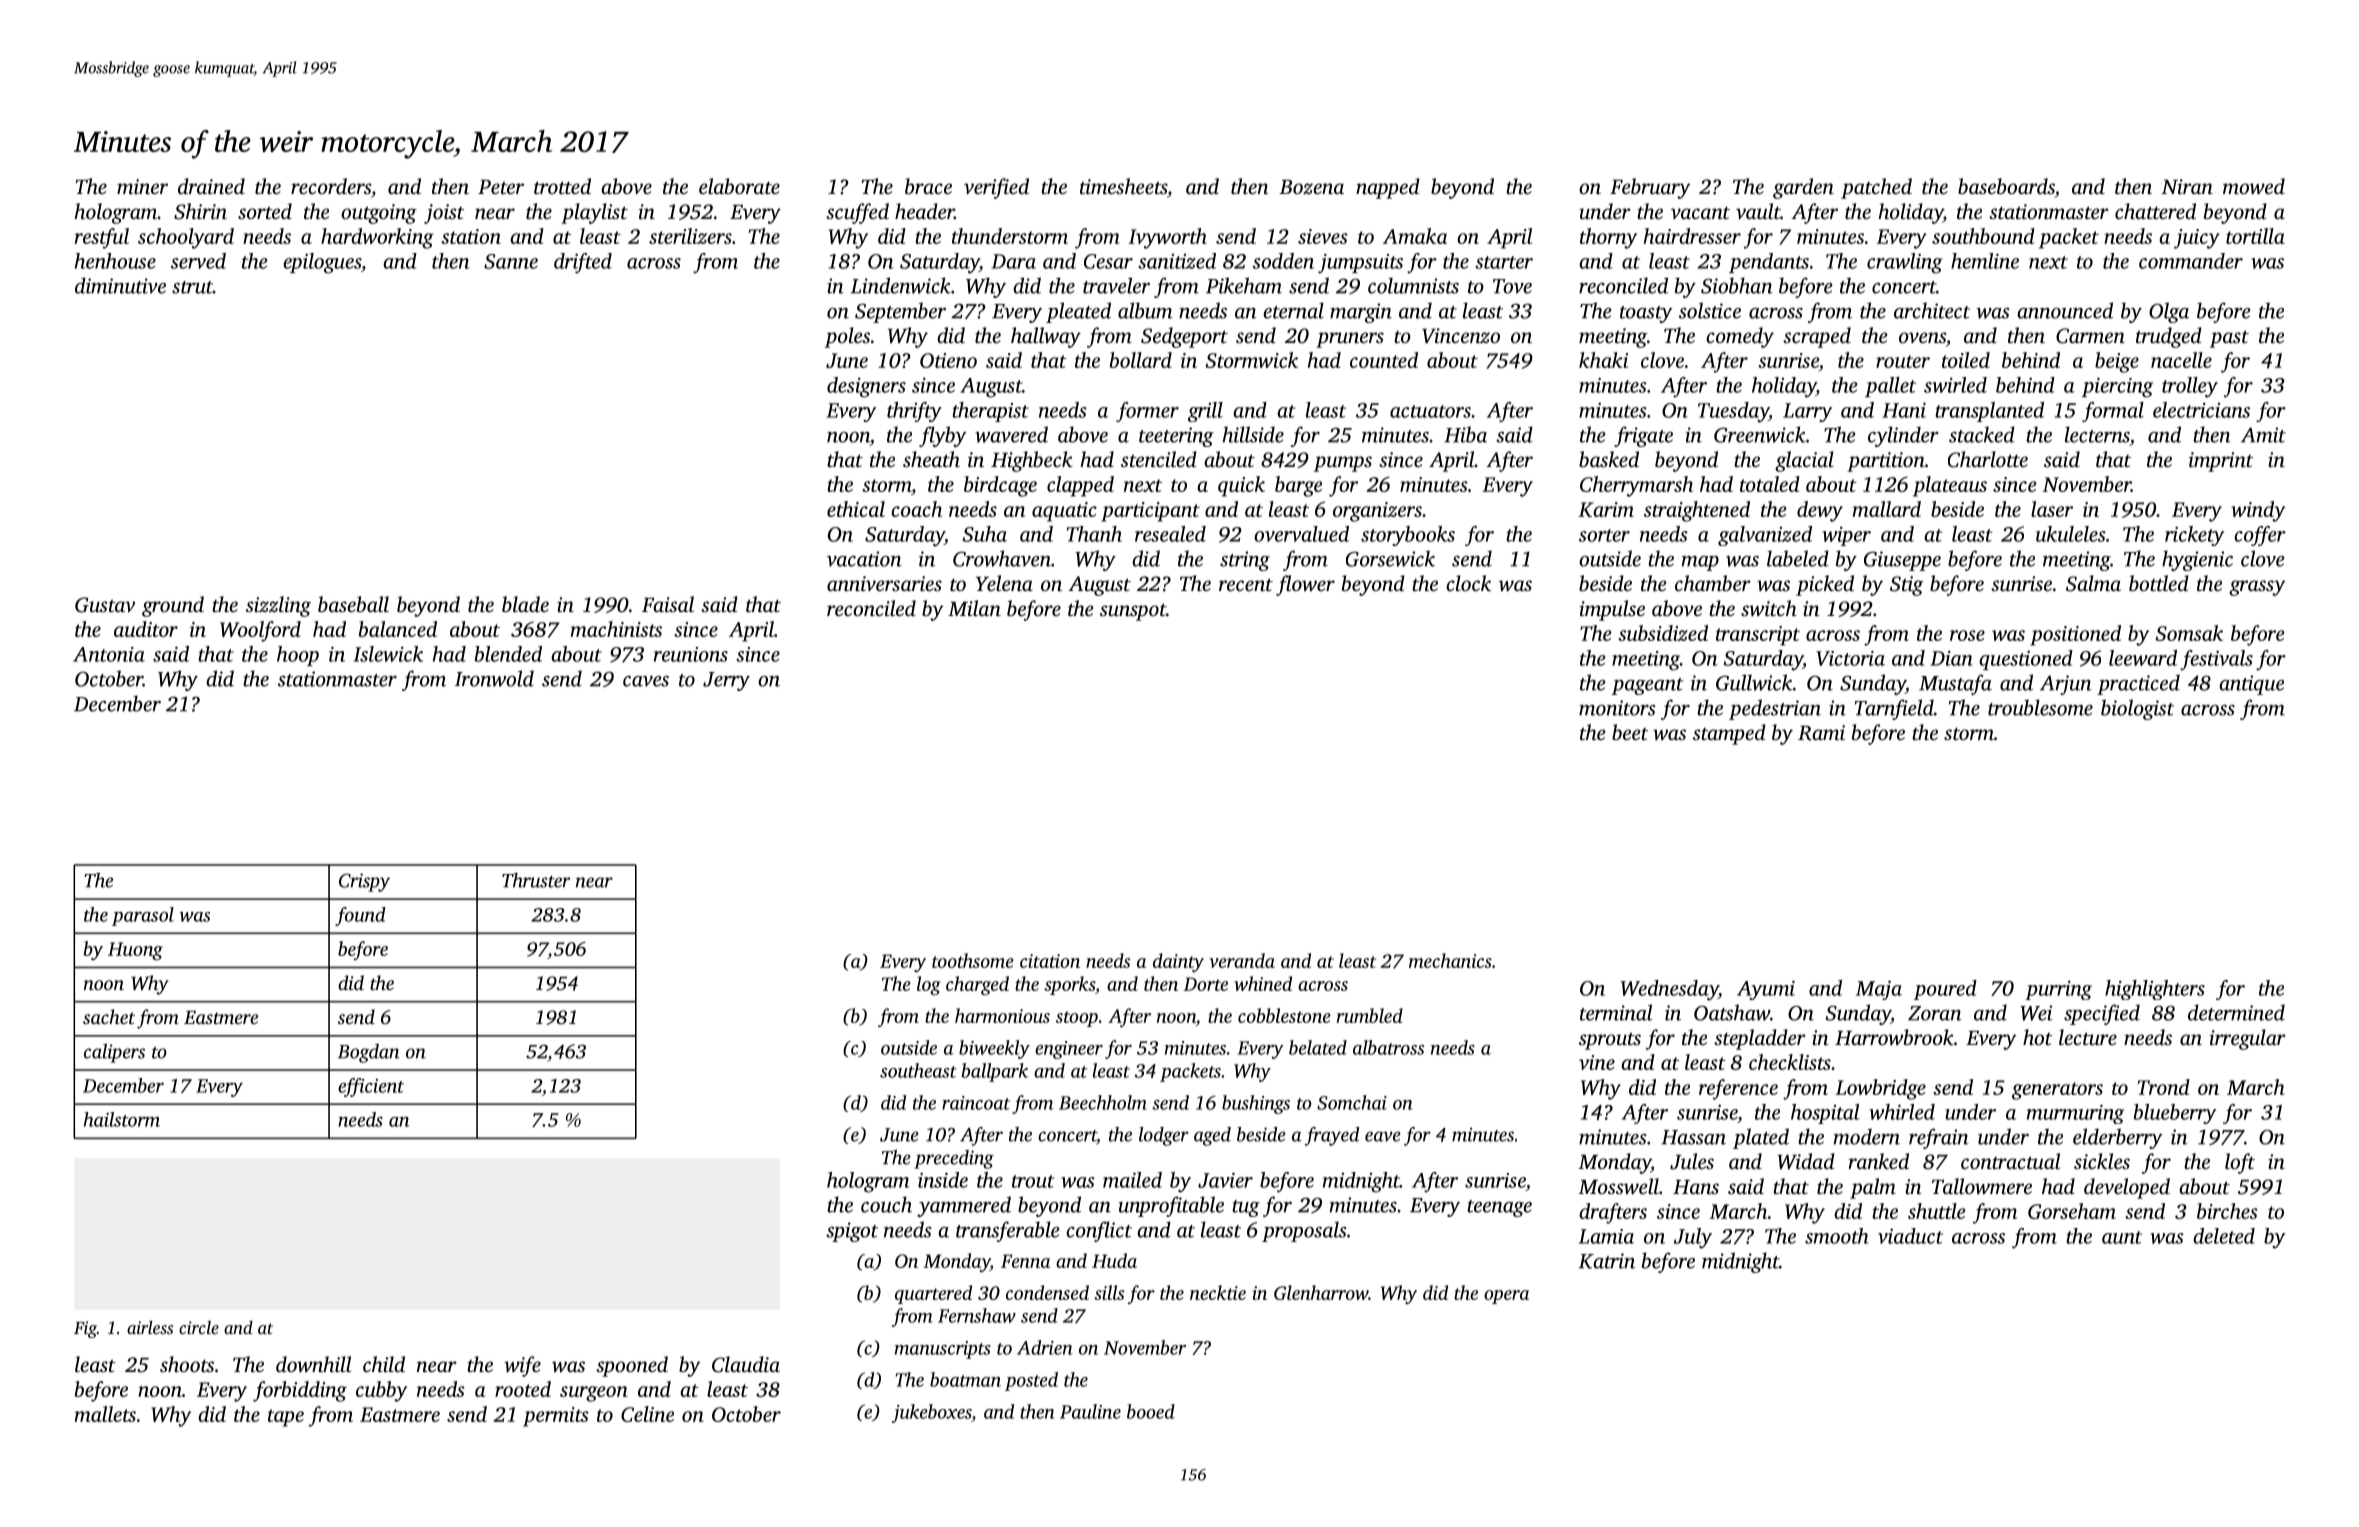  Describe the element at coordinates (199, 1327) in the image. I see `circle` at that location.
